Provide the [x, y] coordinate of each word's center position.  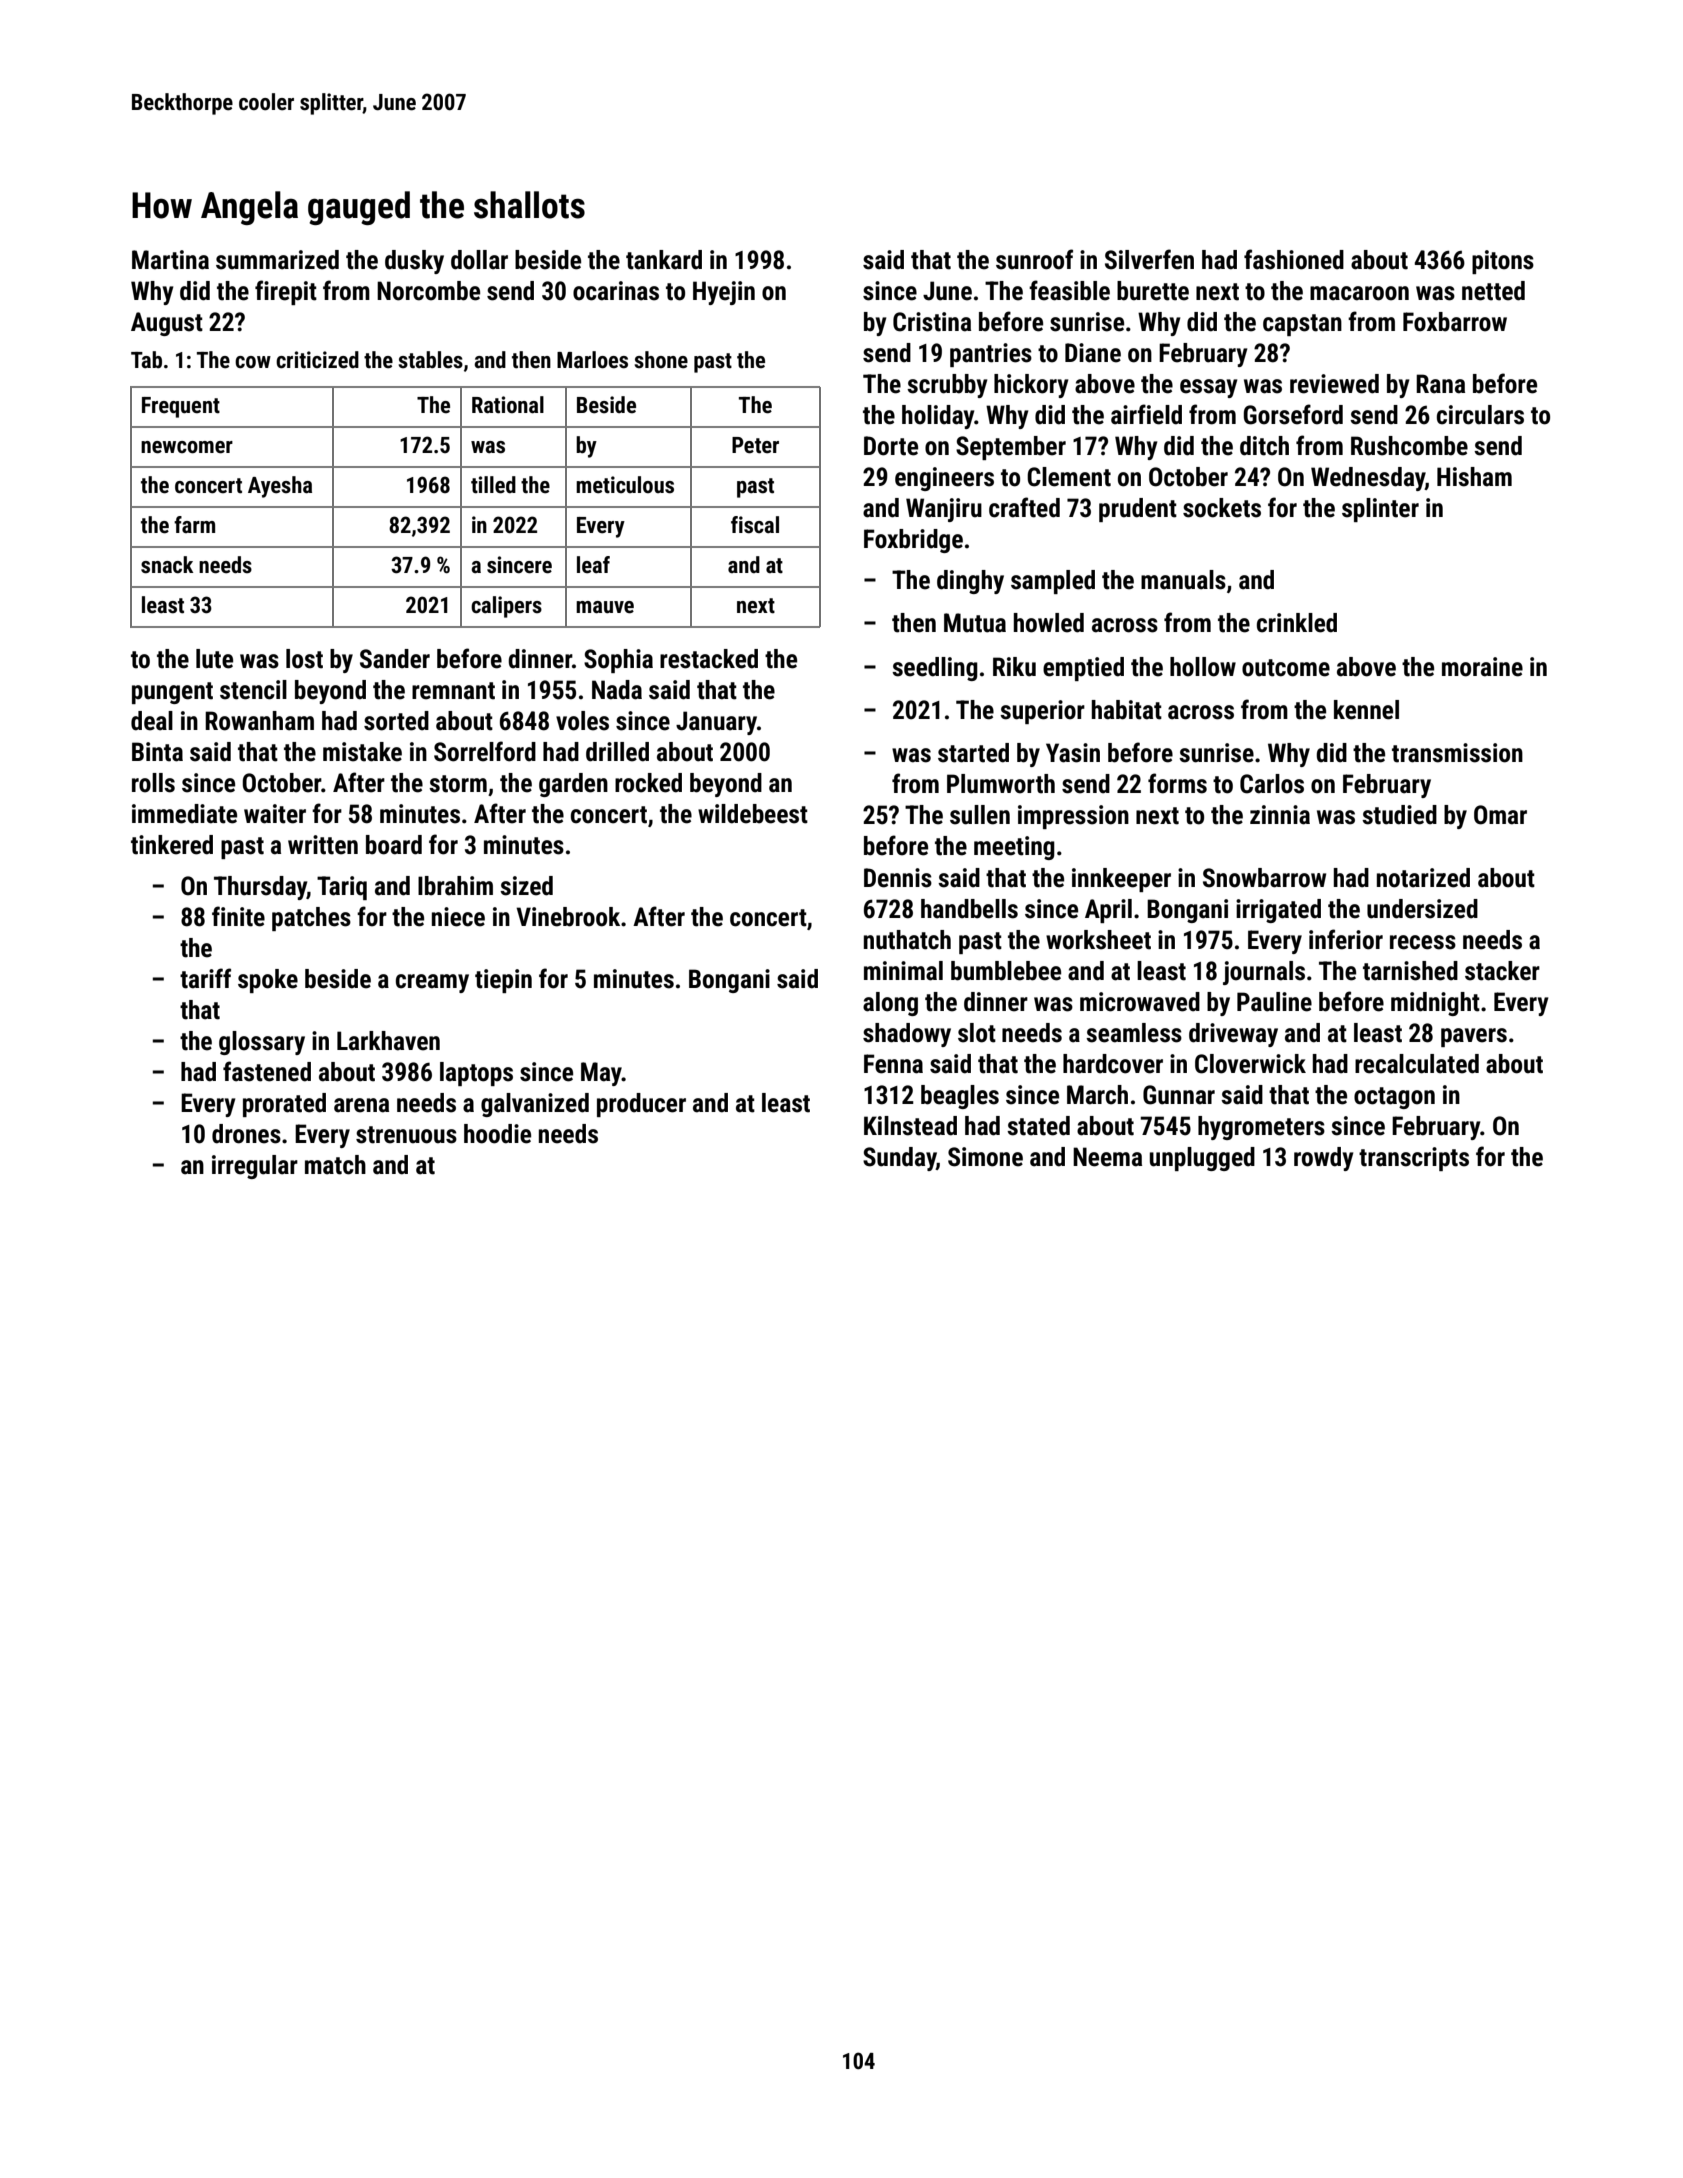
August [167, 324]
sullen [980, 815]
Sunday [899, 1159]
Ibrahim [455, 886]
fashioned [1294, 259]
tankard [664, 260]
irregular [255, 1167]
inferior [1346, 939]
